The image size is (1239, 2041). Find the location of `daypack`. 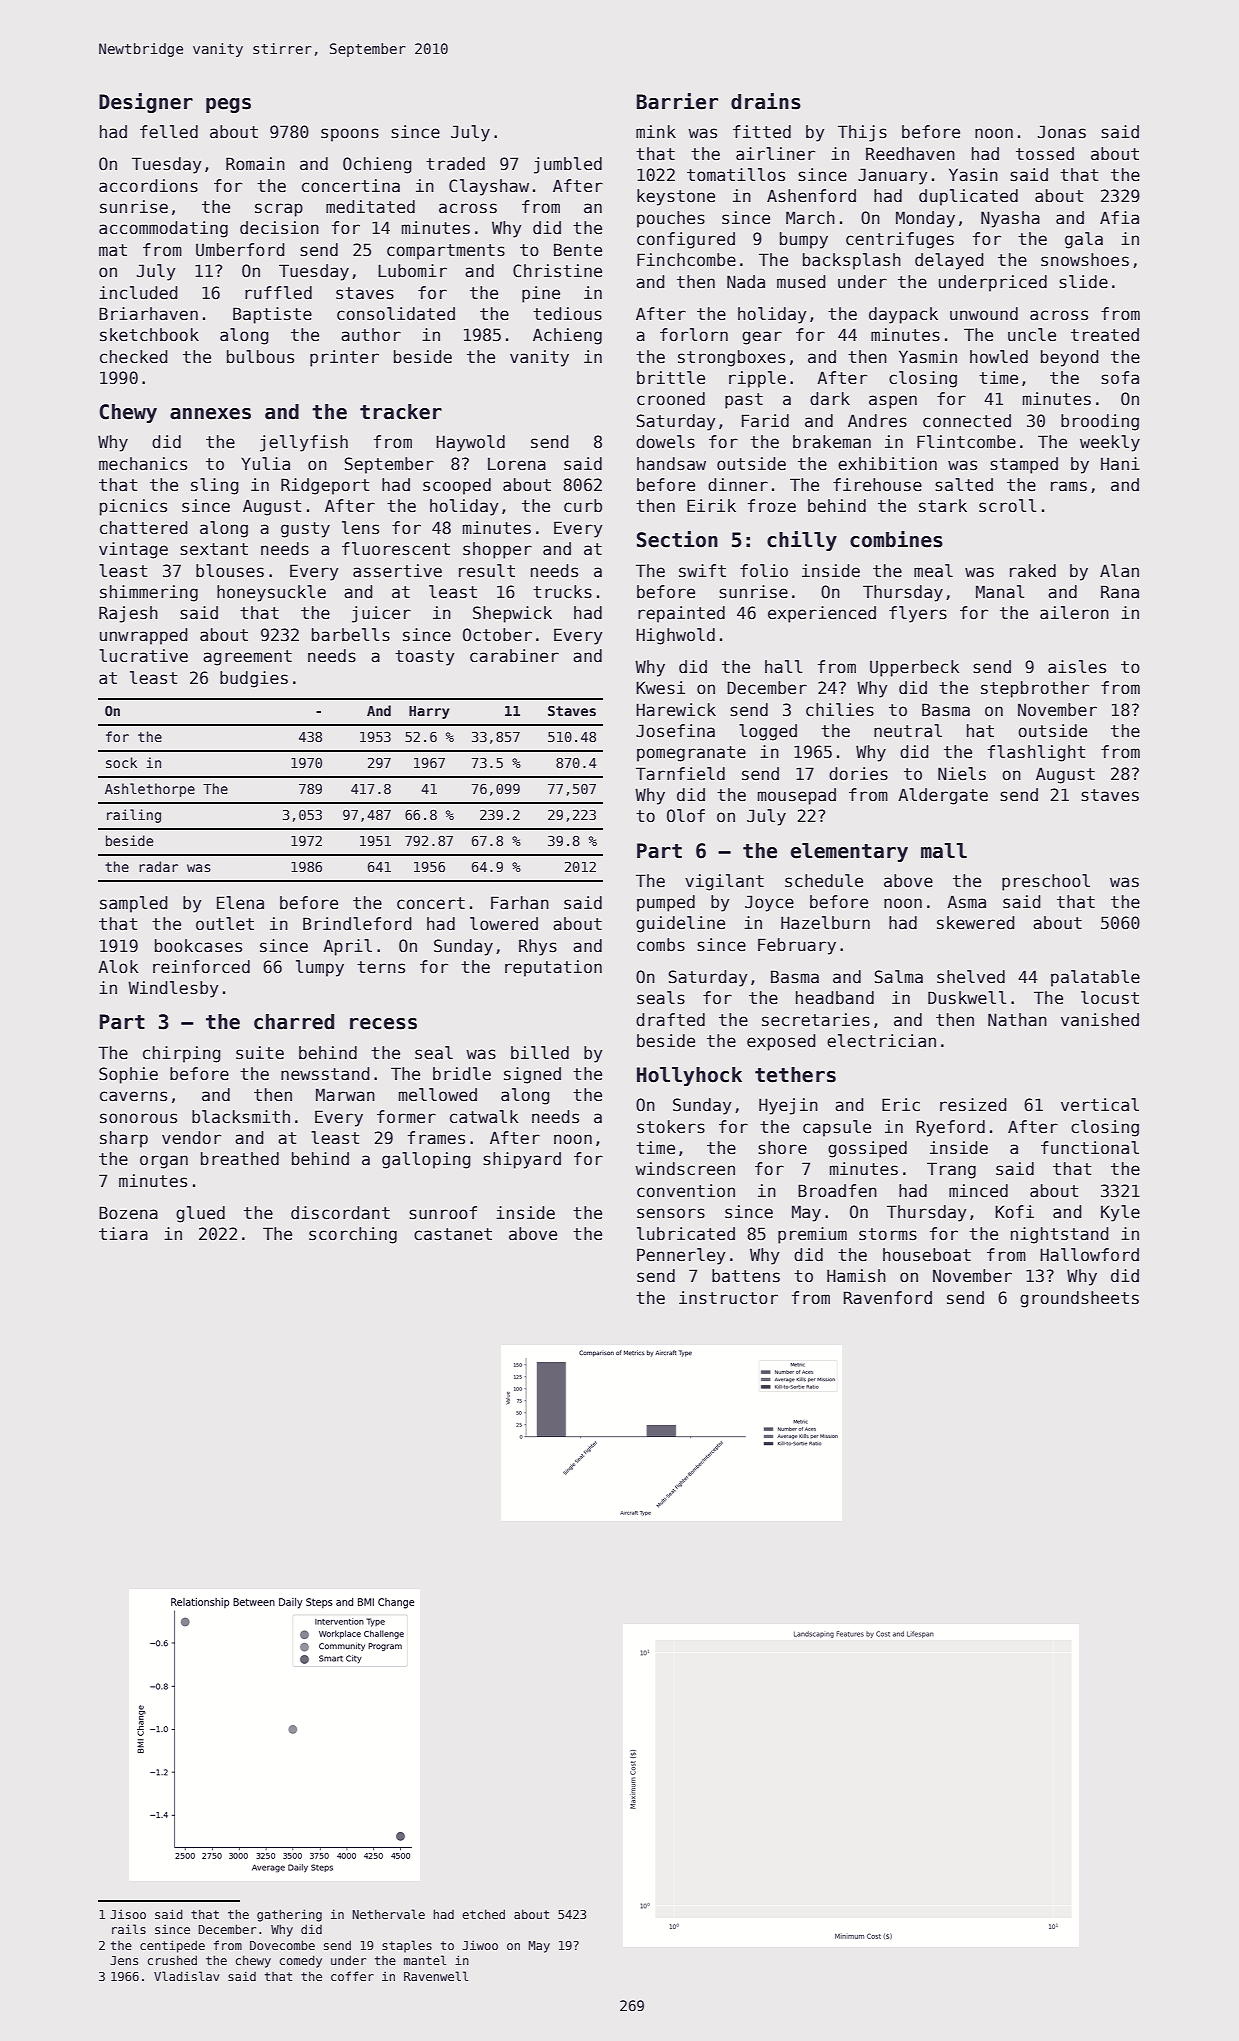

daypack is located at coordinates (903, 315).
